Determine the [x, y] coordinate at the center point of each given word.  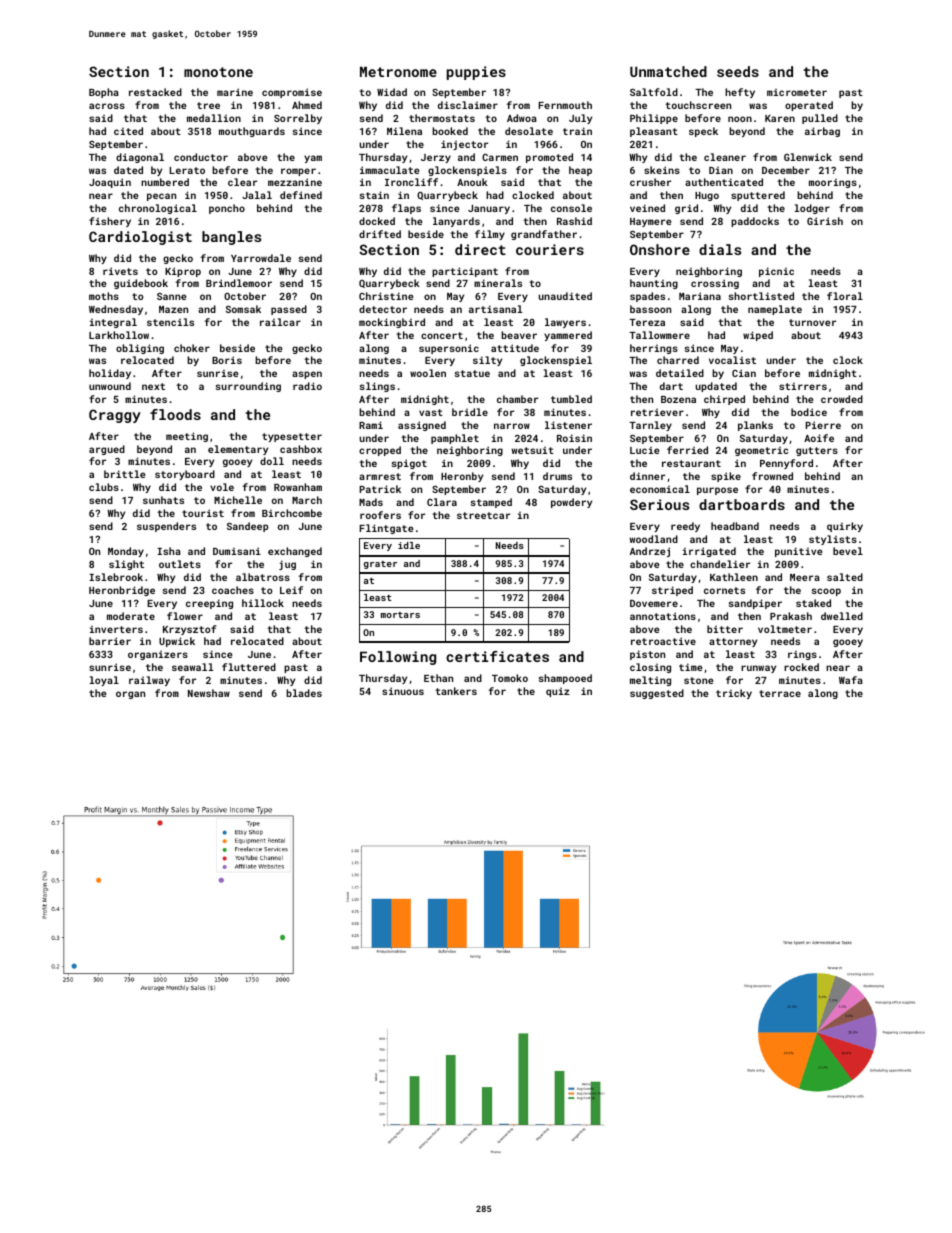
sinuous [403, 691]
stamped [491, 503]
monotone [218, 72]
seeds [738, 71]
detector [383, 309]
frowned [772, 476]
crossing [715, 284]
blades [304, 693]
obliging [140, 349]
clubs [104, 487]
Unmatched [668, 71]
